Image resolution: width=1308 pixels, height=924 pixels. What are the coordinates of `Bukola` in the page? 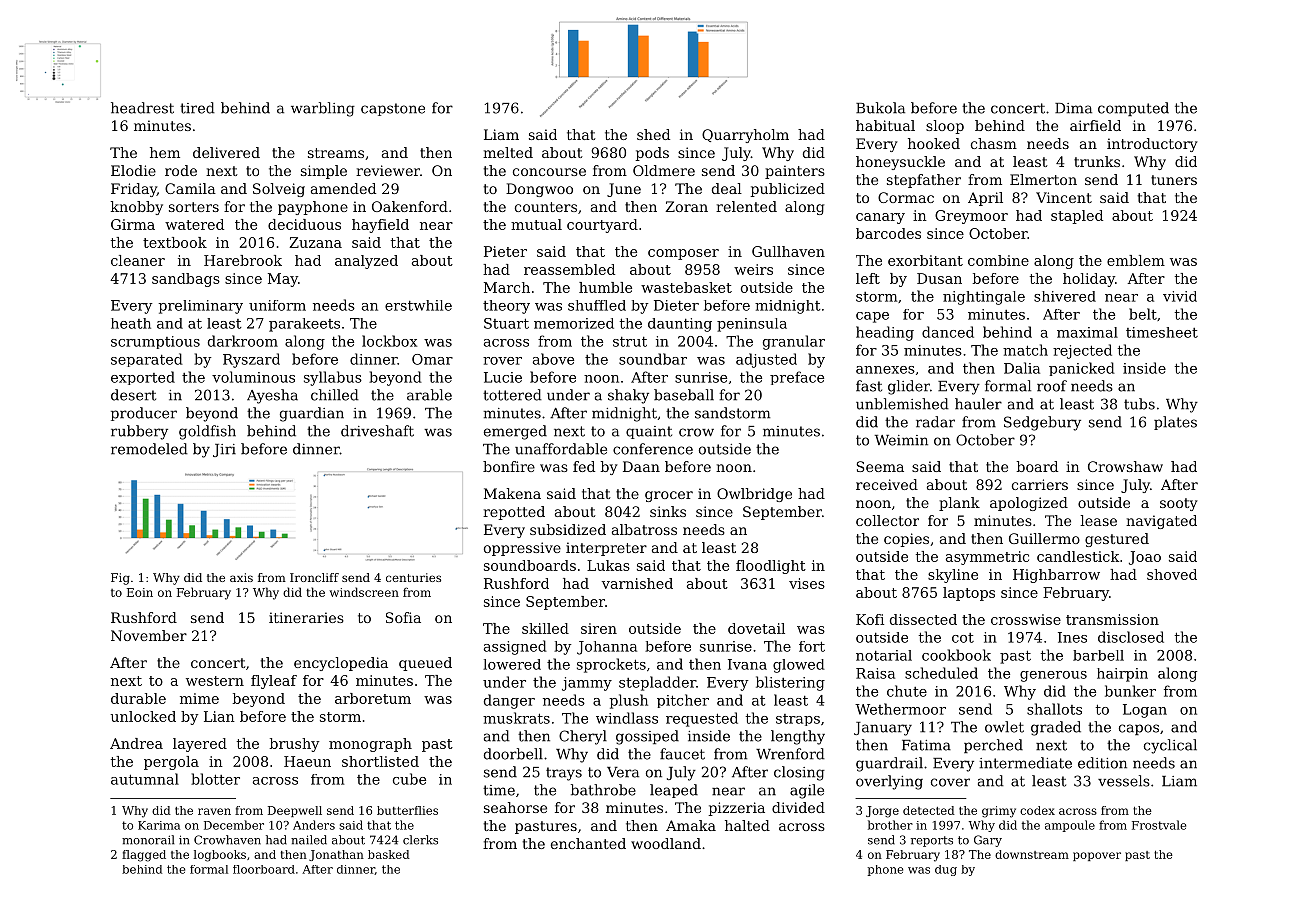 It's located at (880, 108).
